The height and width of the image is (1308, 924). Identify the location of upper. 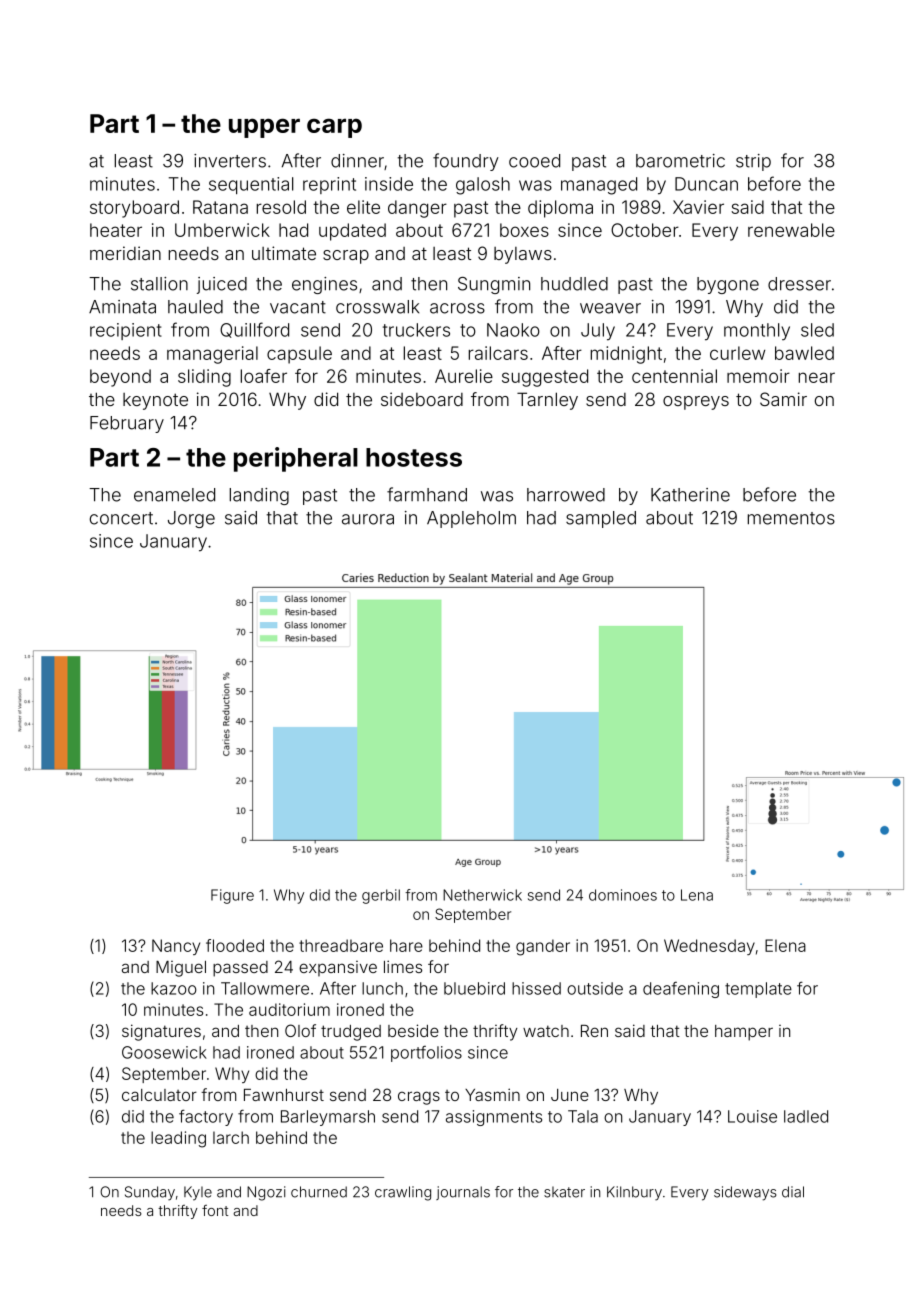
(264, 128).
